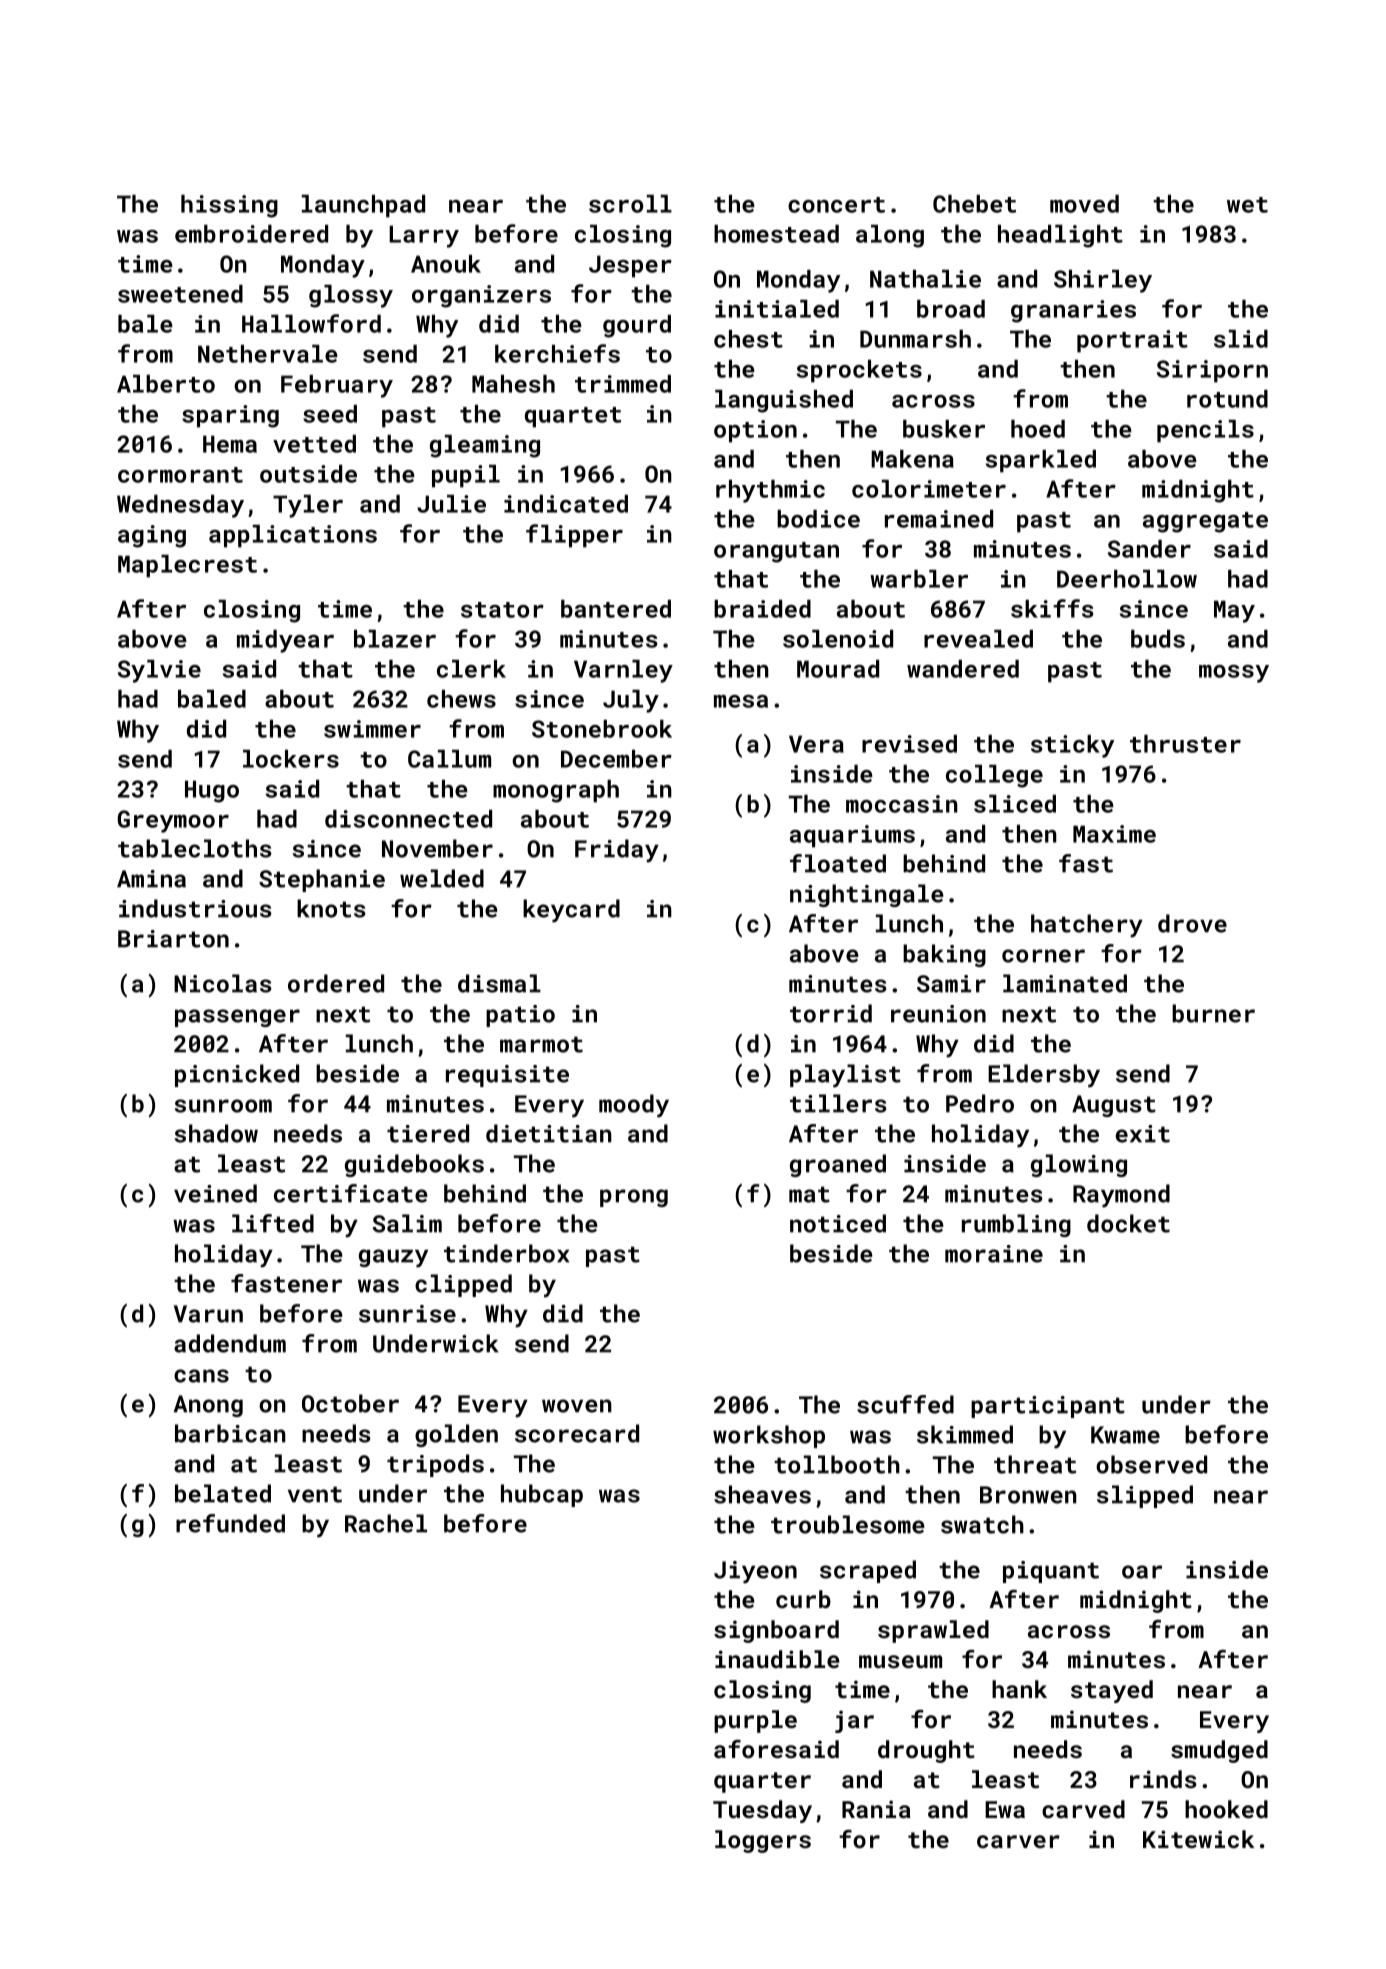 The width and height of the screenshot is (1386, 1969). Describe the element at coordinates (573, 417) in the screenshot. I see `quartet` at that location.
